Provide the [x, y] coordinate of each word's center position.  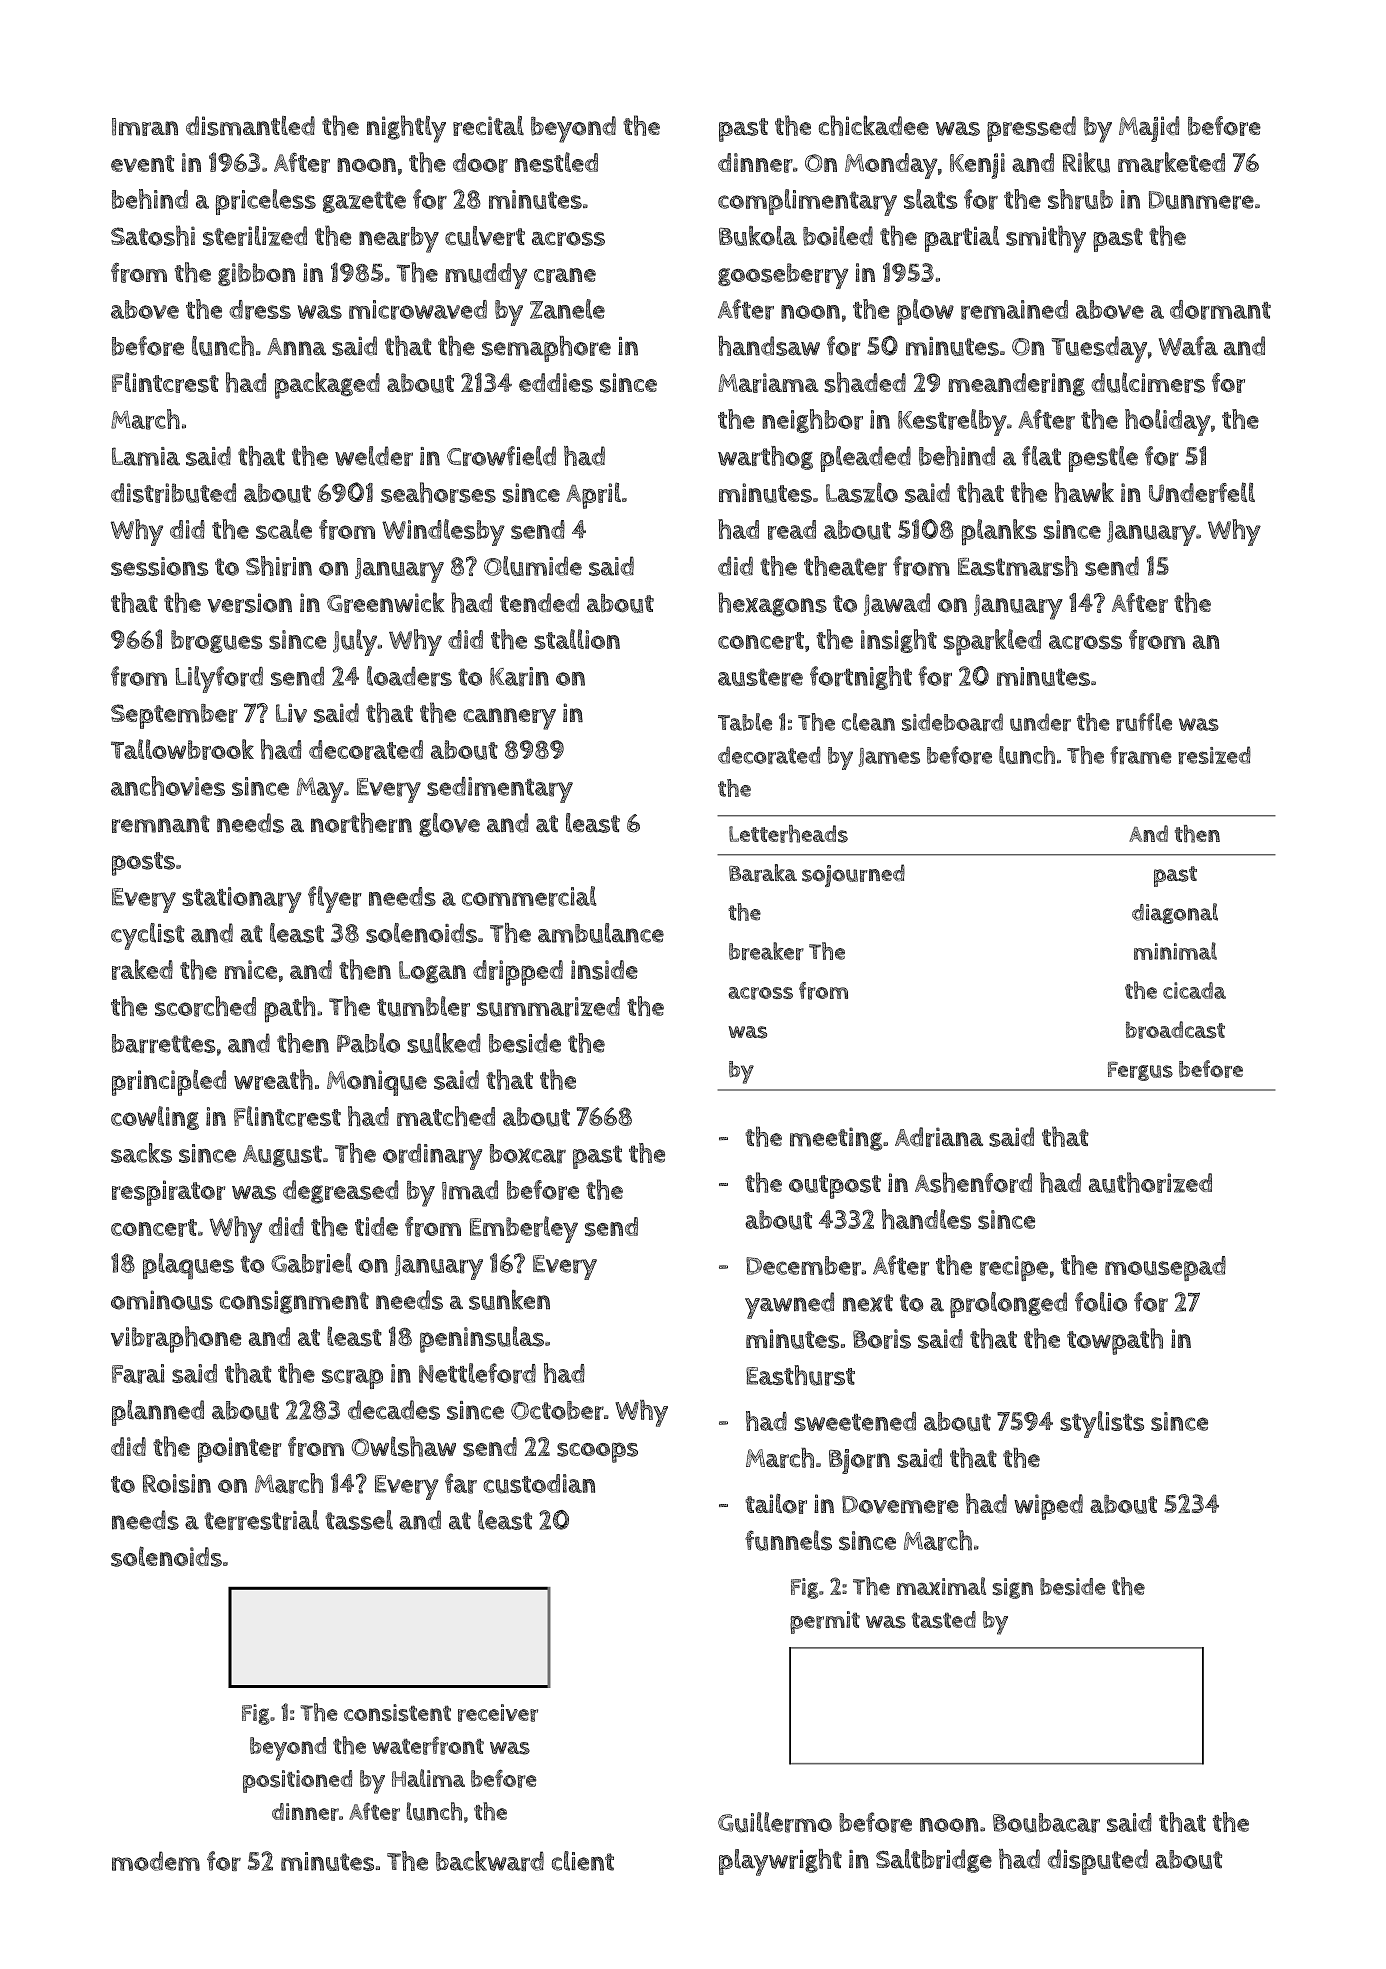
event [142, 163]
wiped [1048, 1507]
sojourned [853, 875]
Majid [1149, 129]
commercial [529, 896]
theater [845, 566]
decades [394, 1410]
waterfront [428, 1745]
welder [374, 456]
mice [251, 969]
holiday [1168, 422]
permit [825, 1622]
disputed [1098, 1862]
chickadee [874, 125]
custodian [539, 1484]
